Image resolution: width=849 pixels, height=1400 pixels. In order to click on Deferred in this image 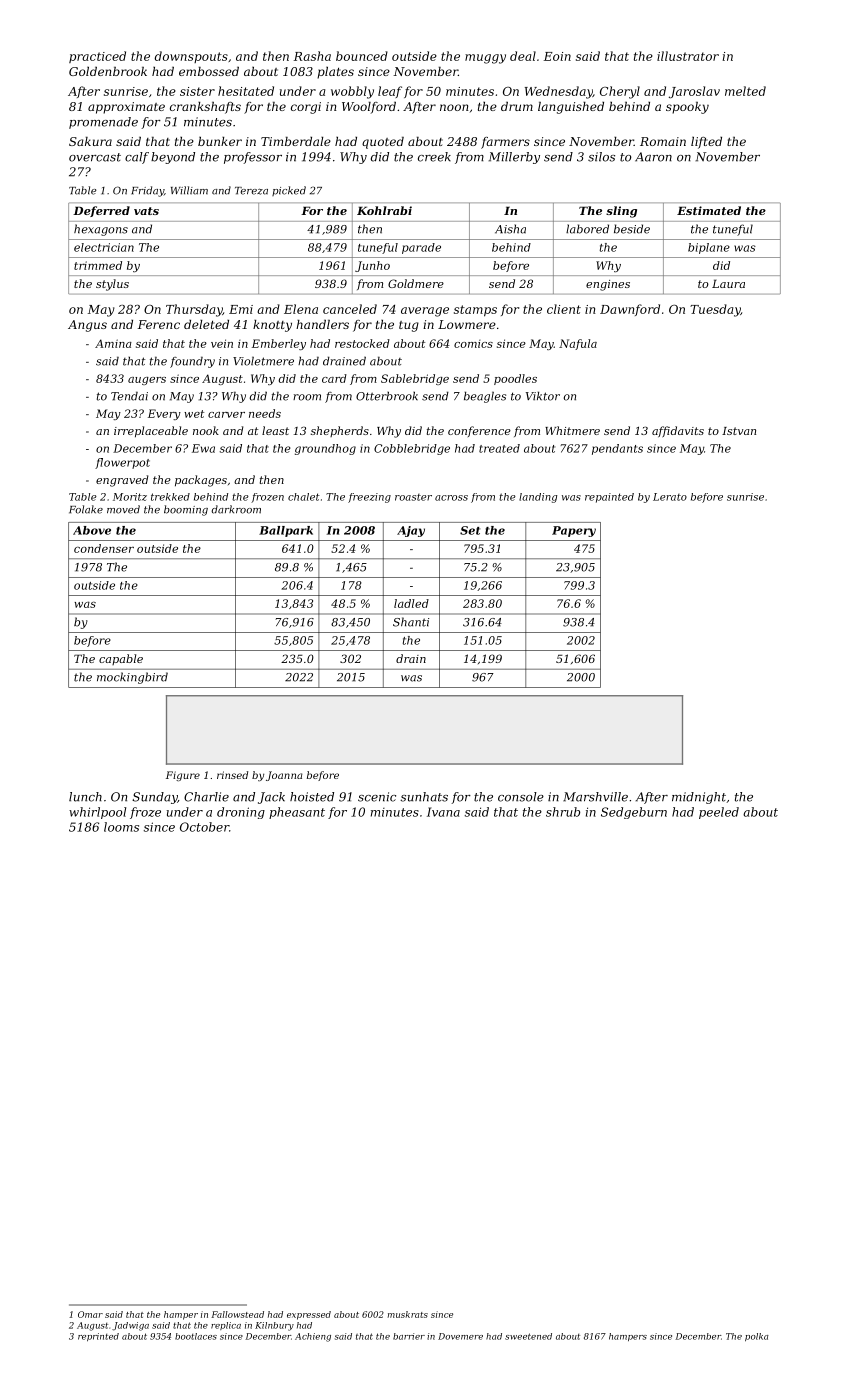, I will do `click(101, 211)`.
